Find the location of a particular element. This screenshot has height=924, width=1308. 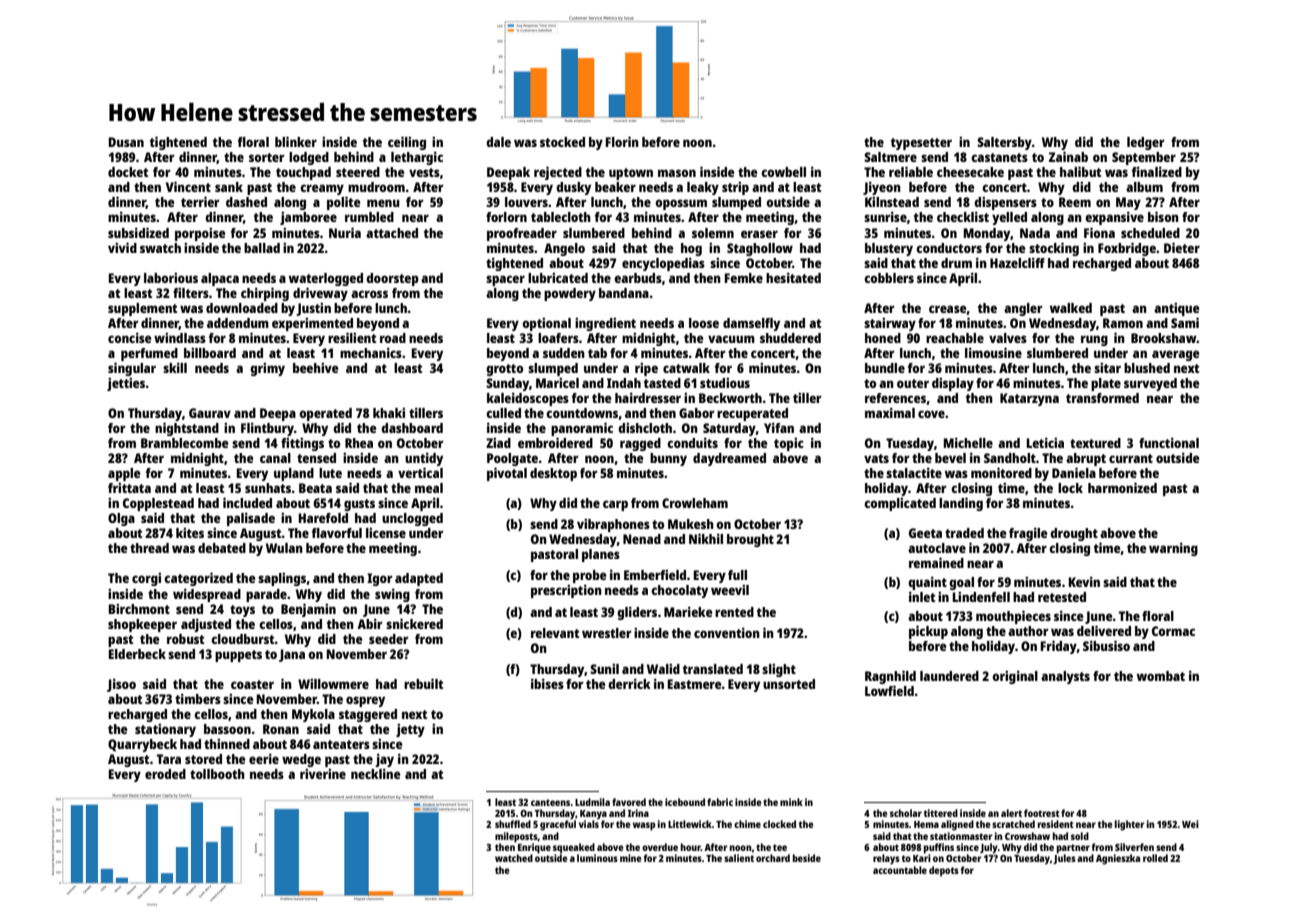

spacer is located at coordinates (505, 280).
